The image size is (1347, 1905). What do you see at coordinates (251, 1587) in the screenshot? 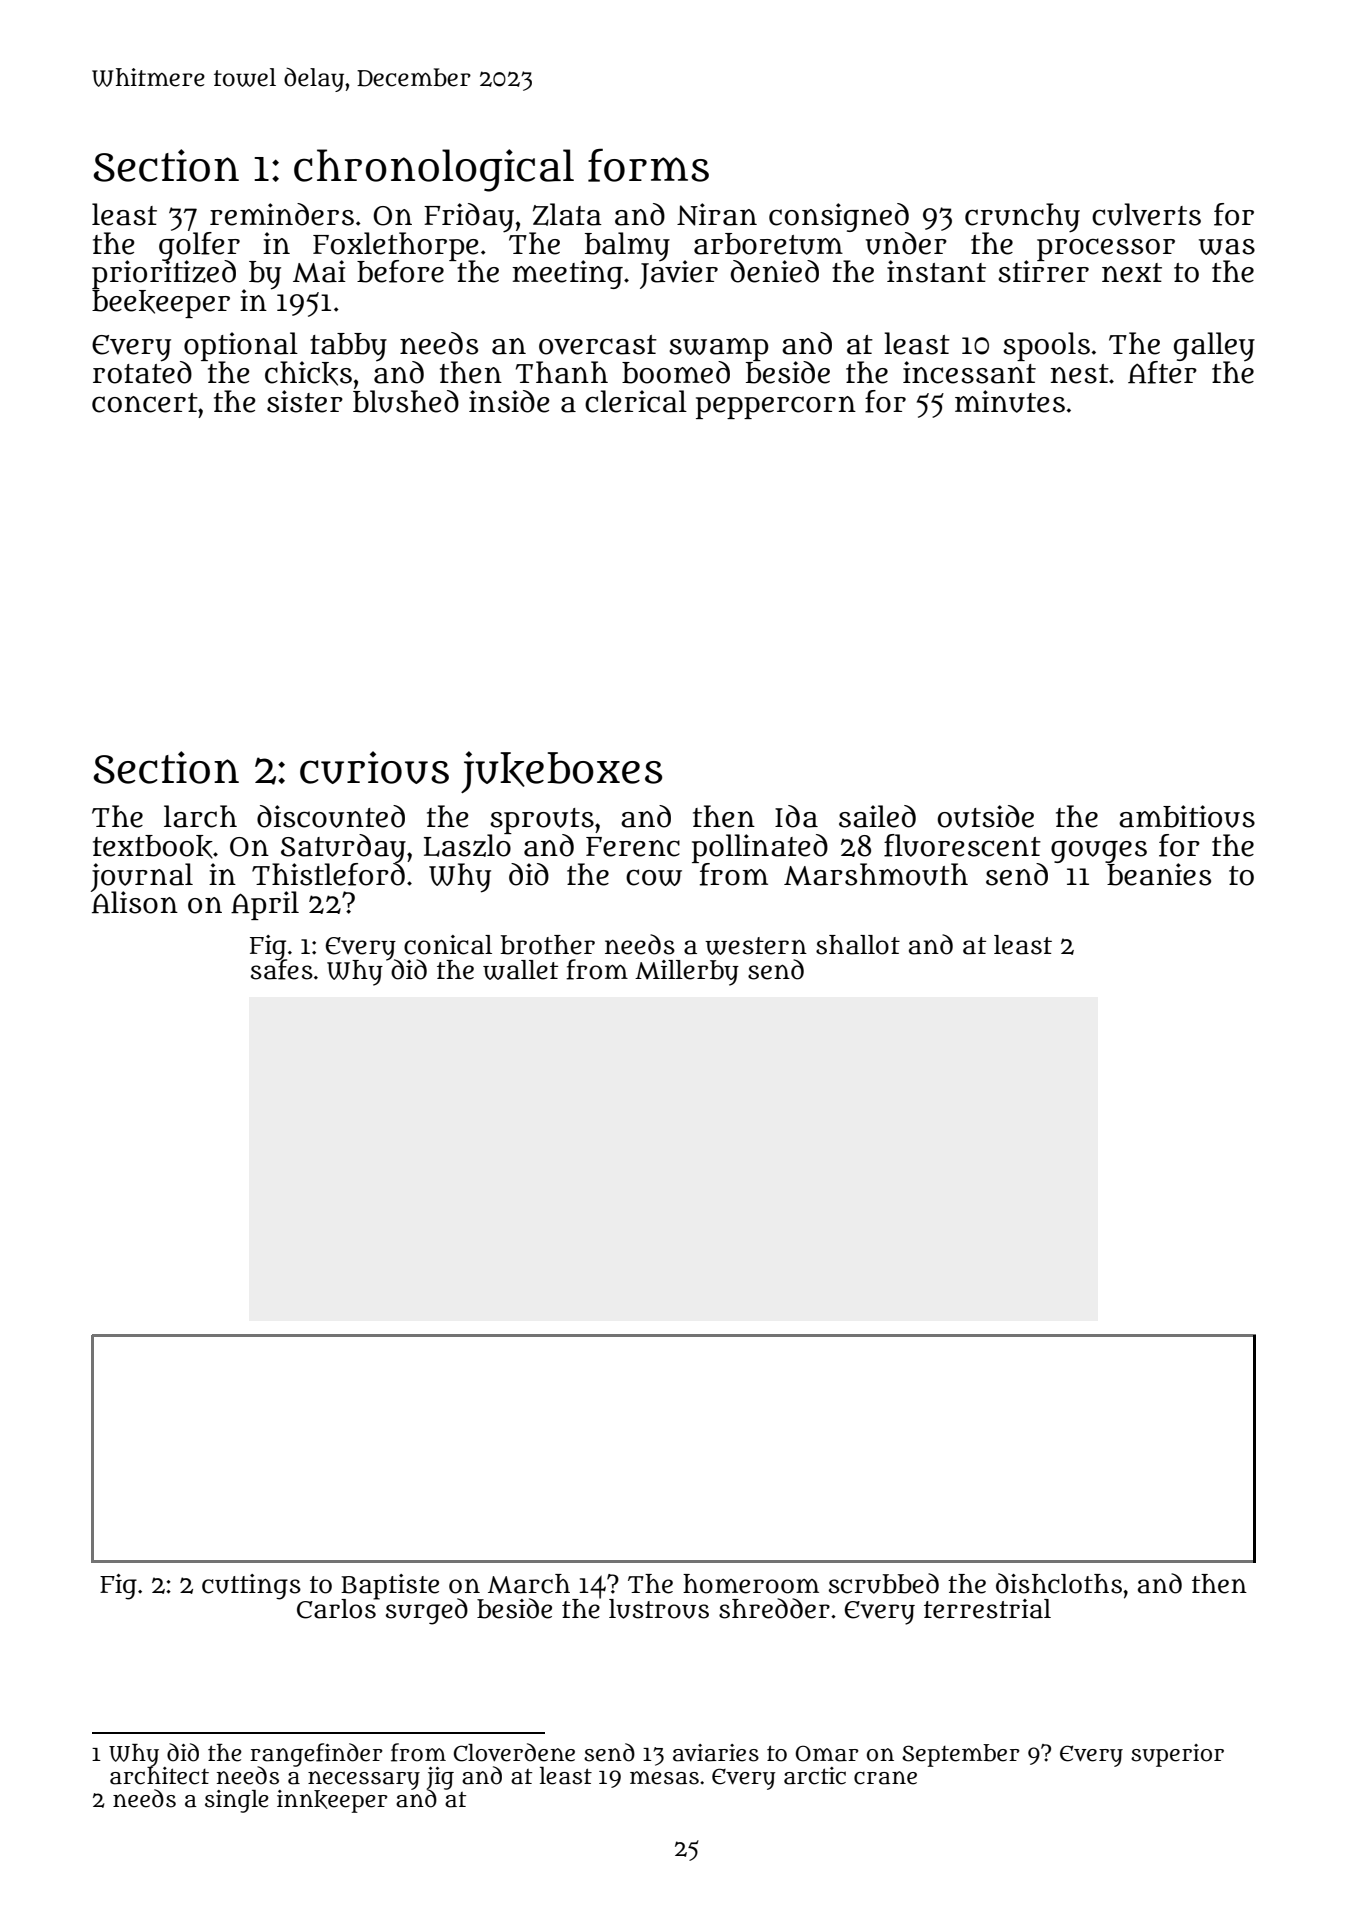
I see `cuttings` at bounding box center [251, 1587].
